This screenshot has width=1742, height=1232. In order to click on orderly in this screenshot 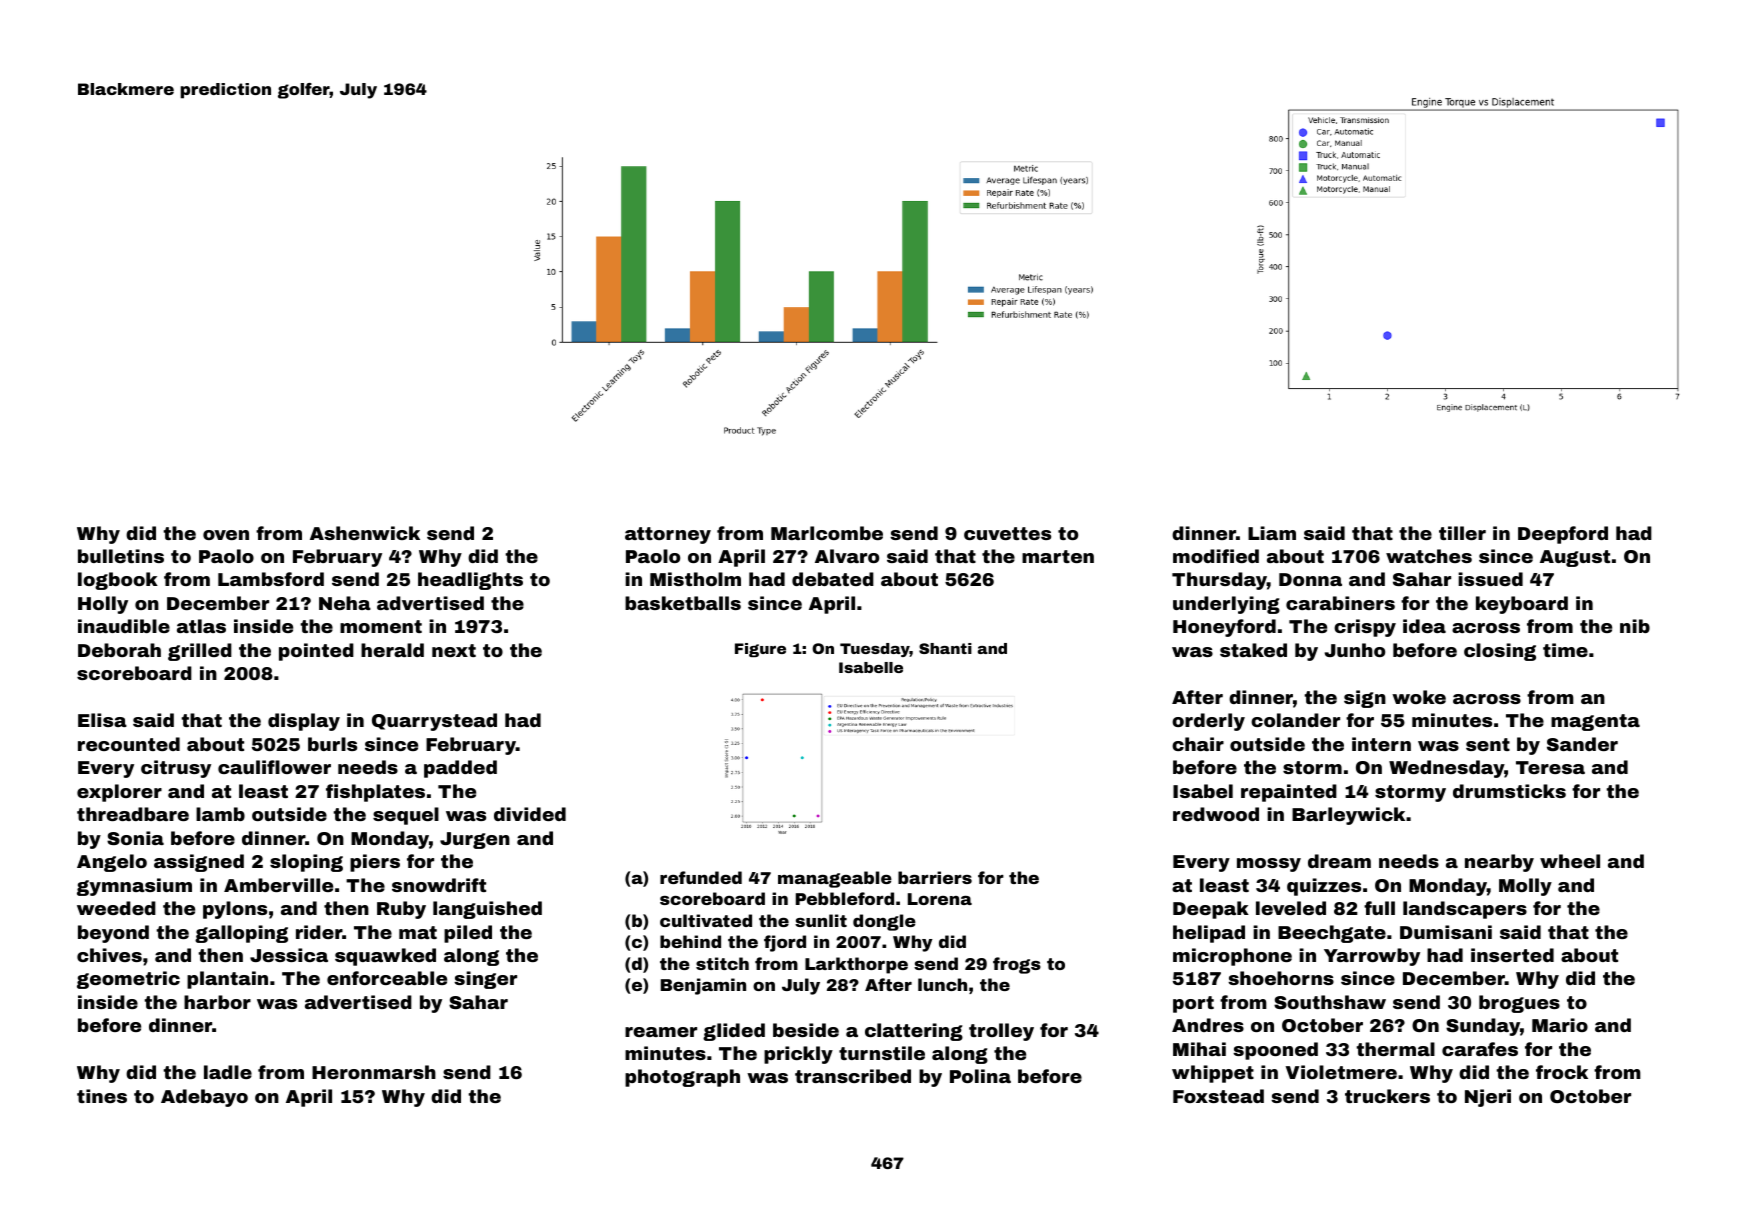, I will do `click(1208, 722)`.
